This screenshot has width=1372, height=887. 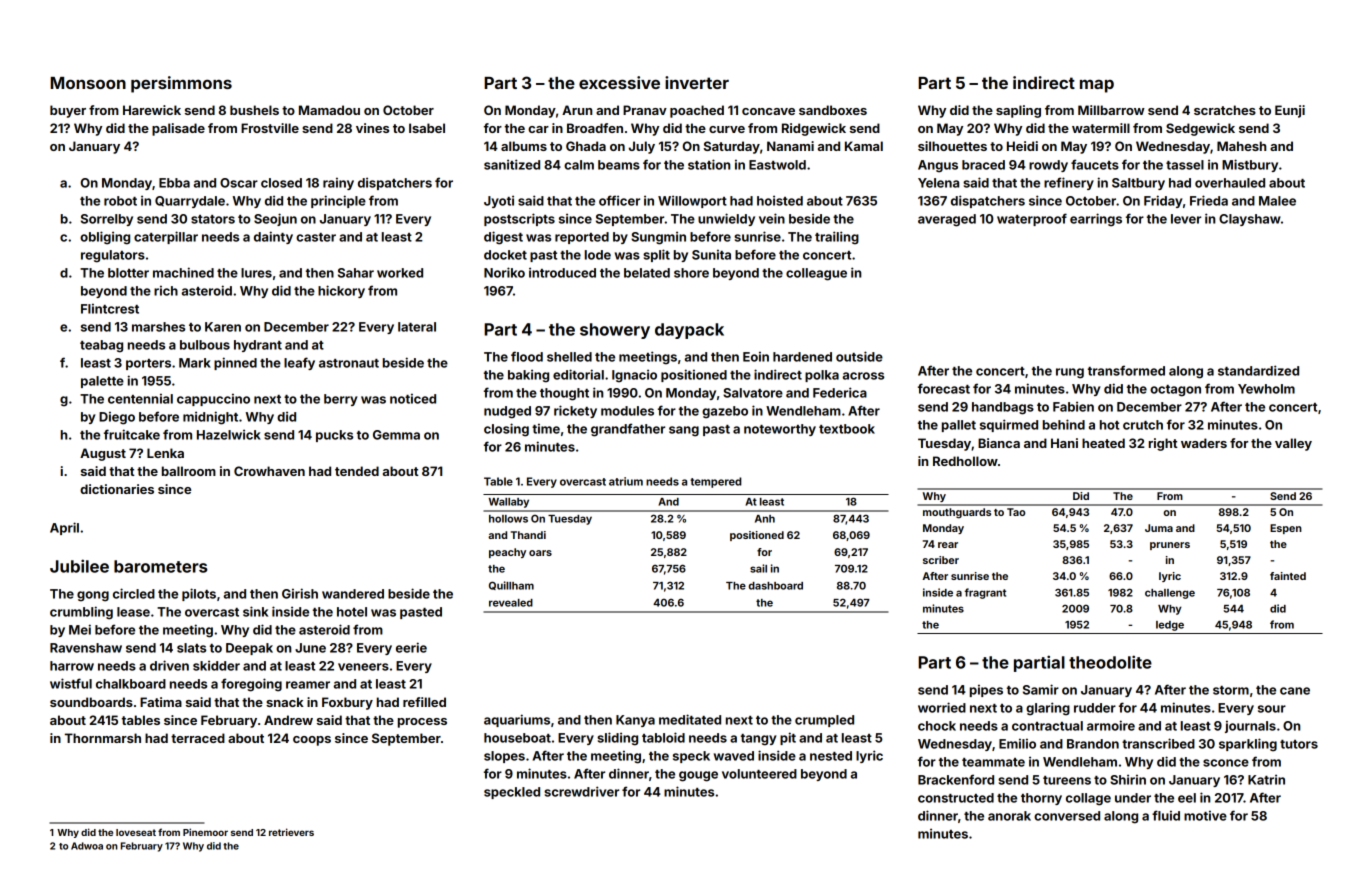 What do you see at coordinates (528, 535) in the screenshot?
I see `Thandi` at bounding box center [528, 535].
